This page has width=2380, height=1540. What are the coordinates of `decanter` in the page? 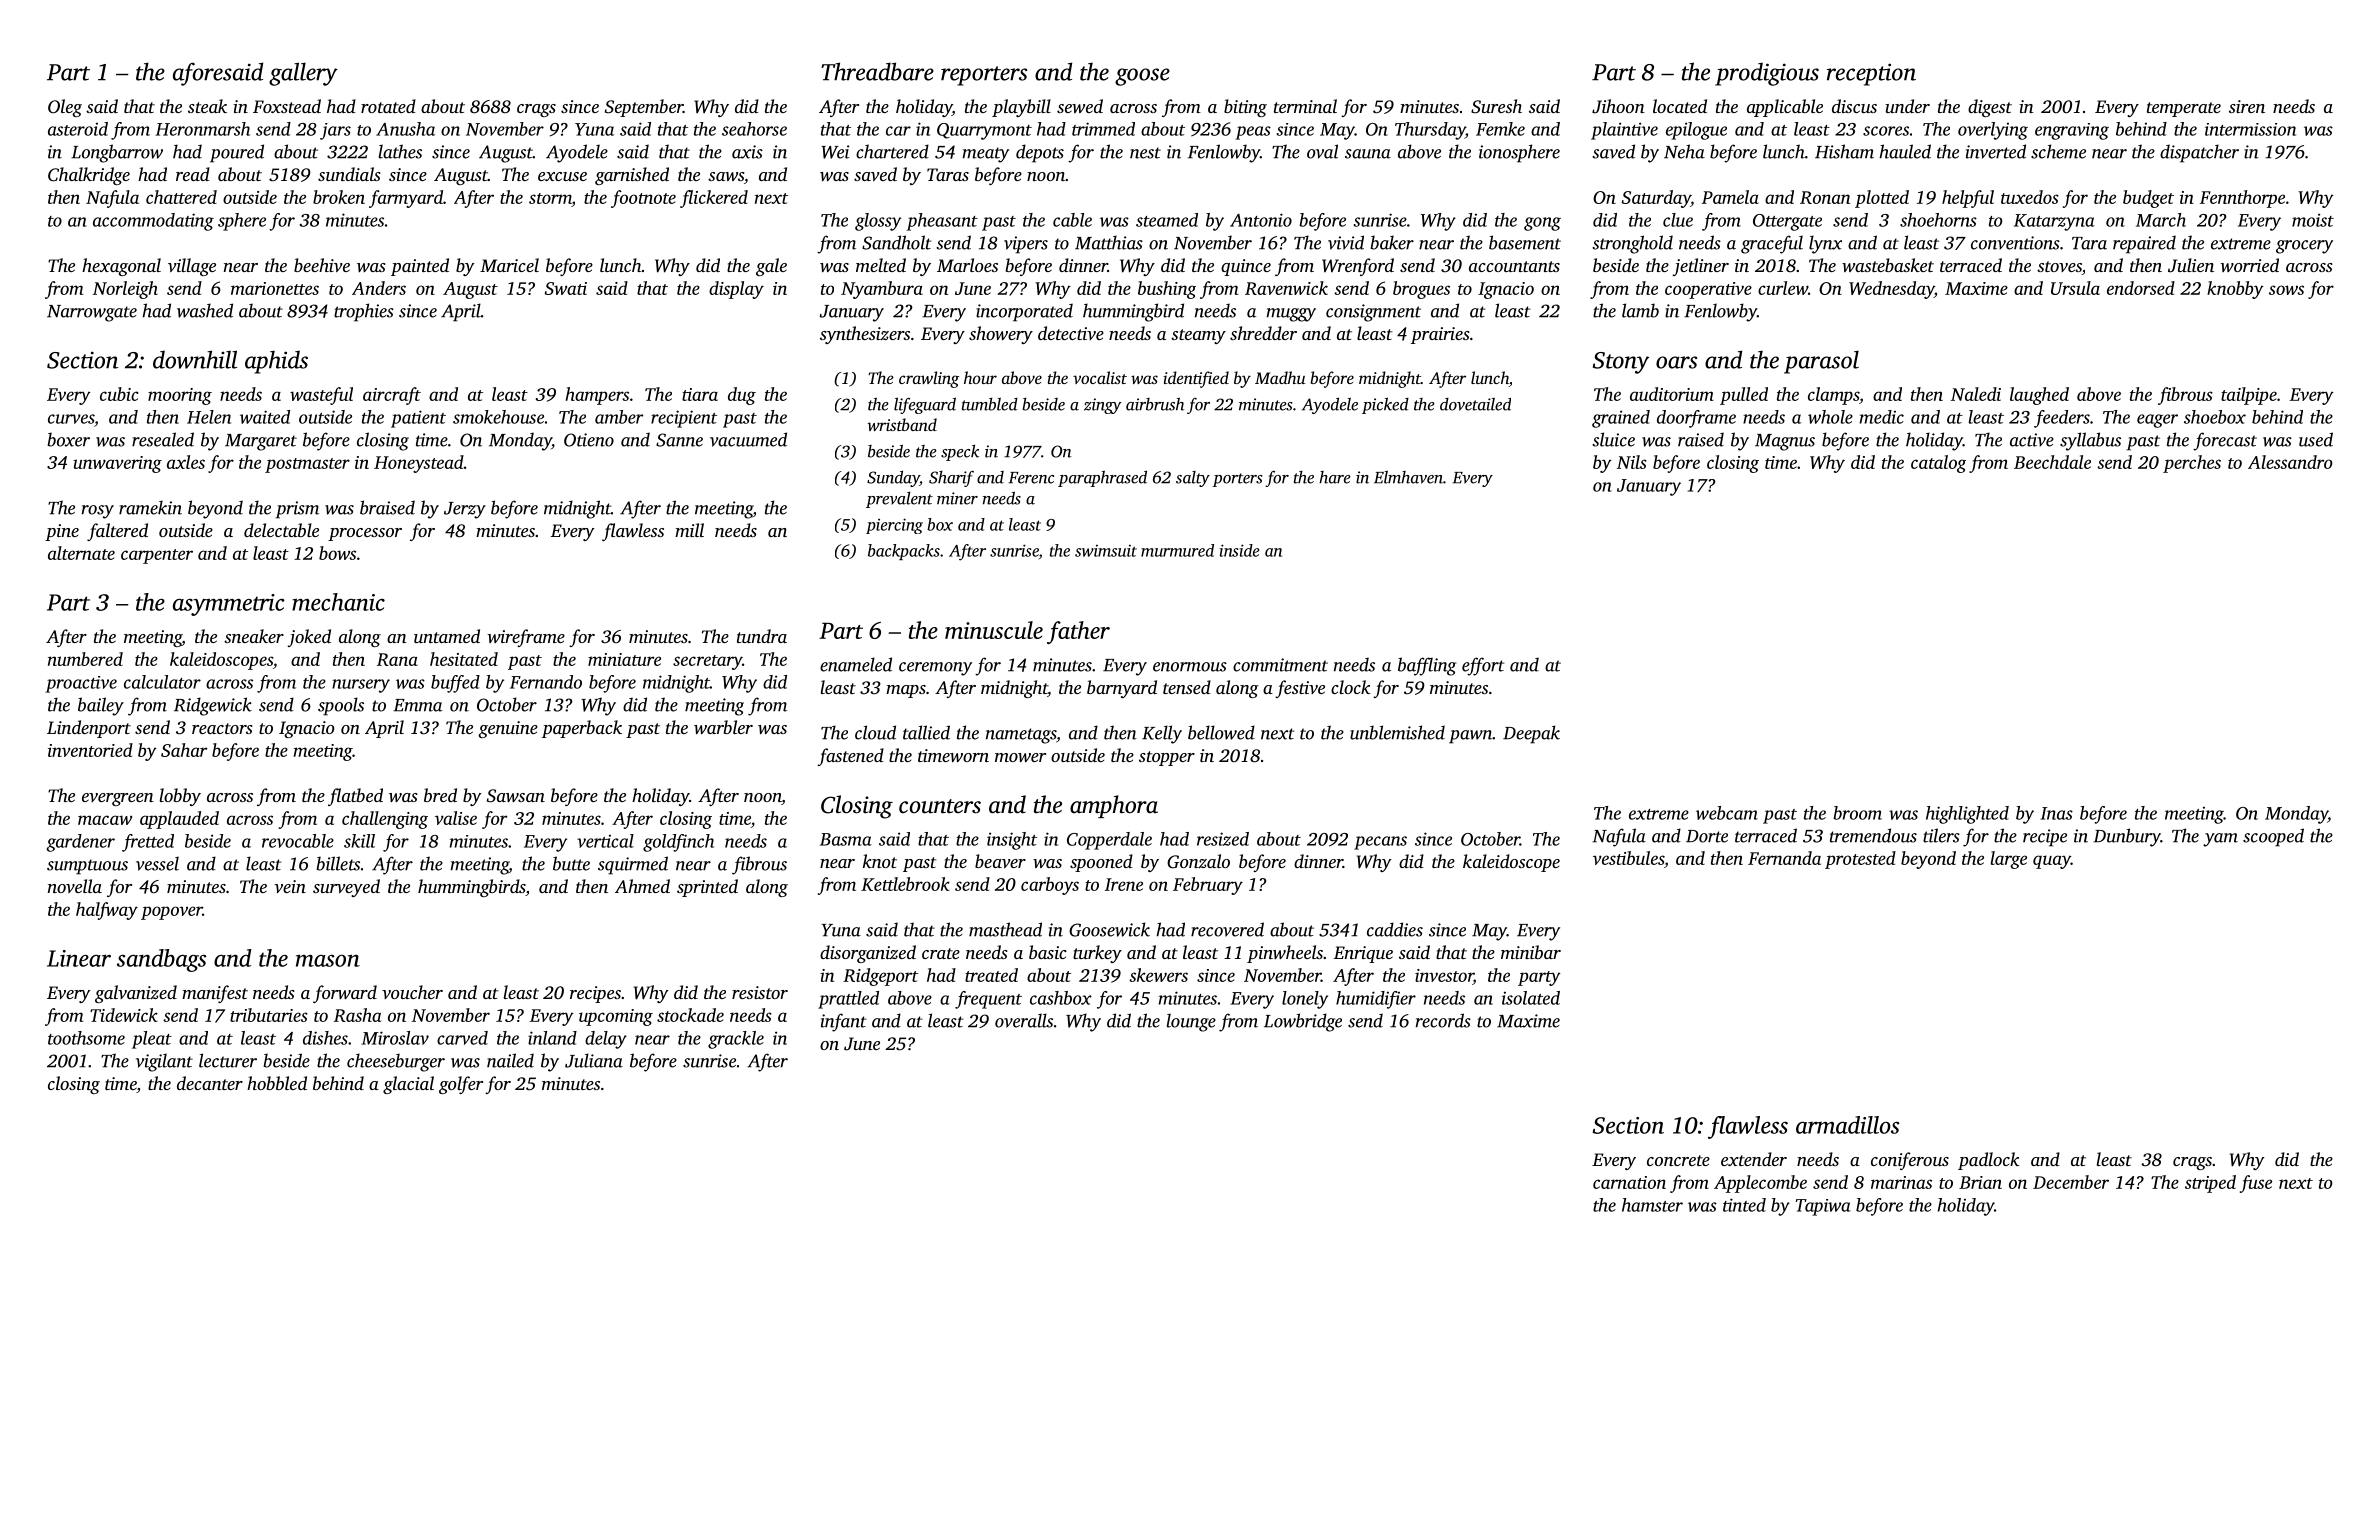 It's located at (210, 1083).
